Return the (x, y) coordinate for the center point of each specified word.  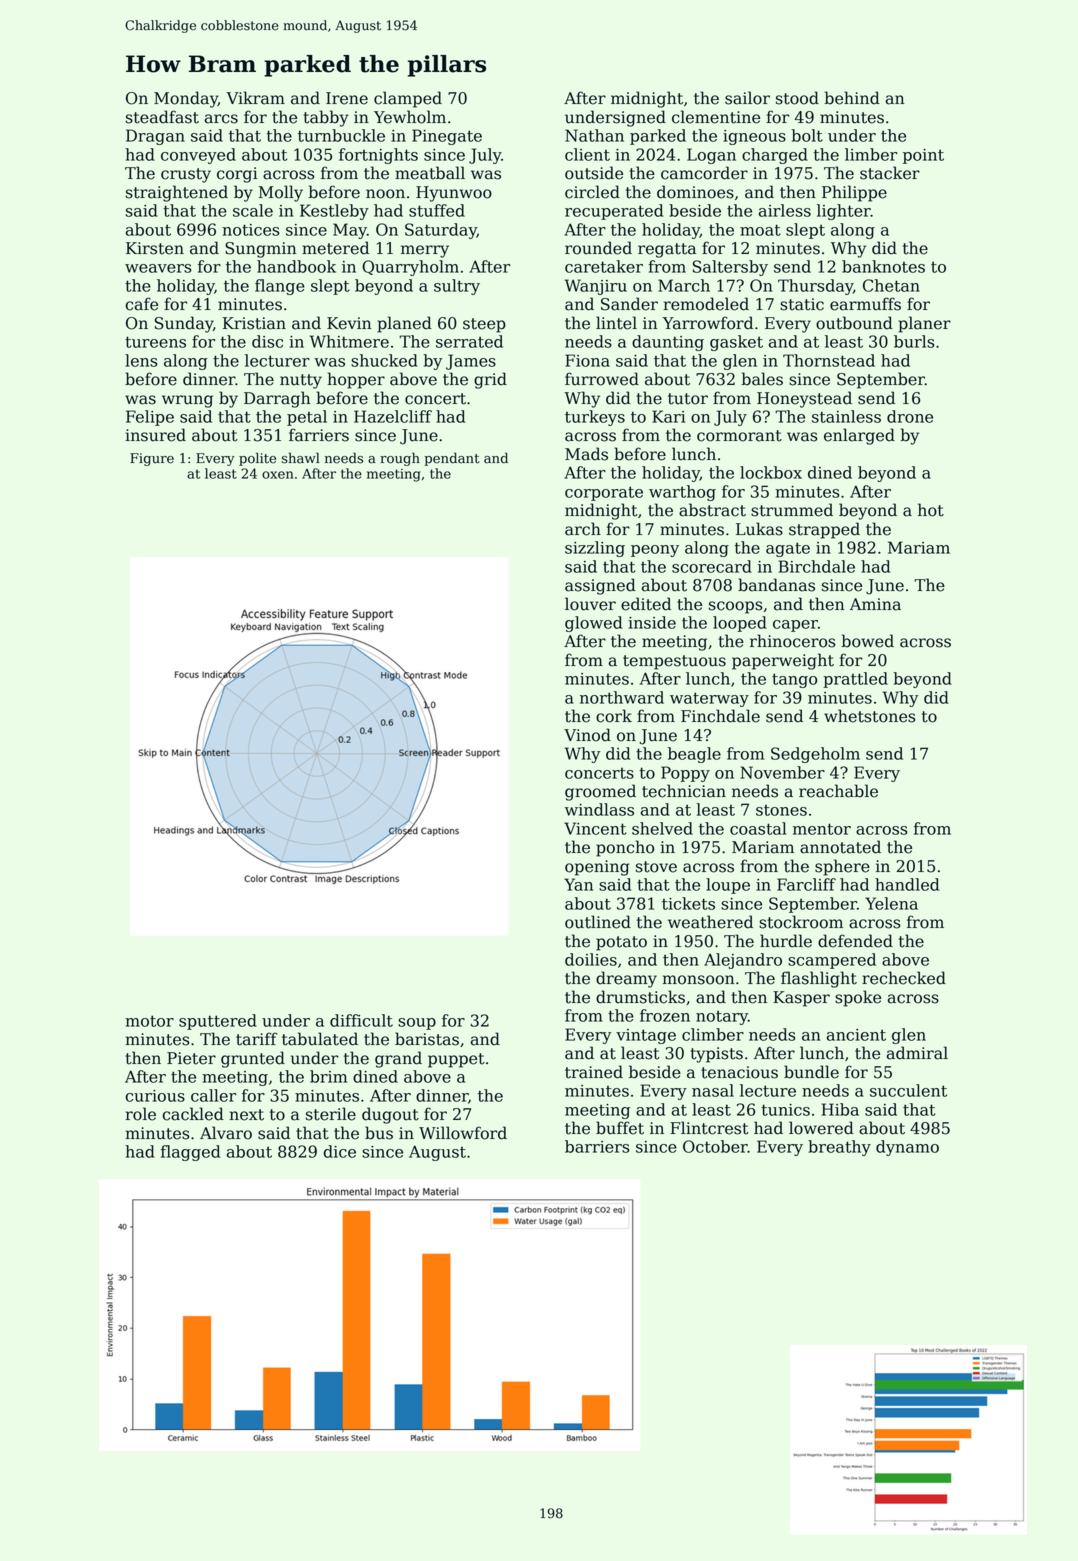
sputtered (218, 1022)
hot (931, 510)
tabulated (320, 1039)
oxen (277, 475)
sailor (747, 98)
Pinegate (447, 137)
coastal (758, 828)
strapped (824, 530)
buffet (620, 1128)
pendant (452, 459)
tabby (325, 118)
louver (590, 604)
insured (155, 435)
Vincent (595, 828)
